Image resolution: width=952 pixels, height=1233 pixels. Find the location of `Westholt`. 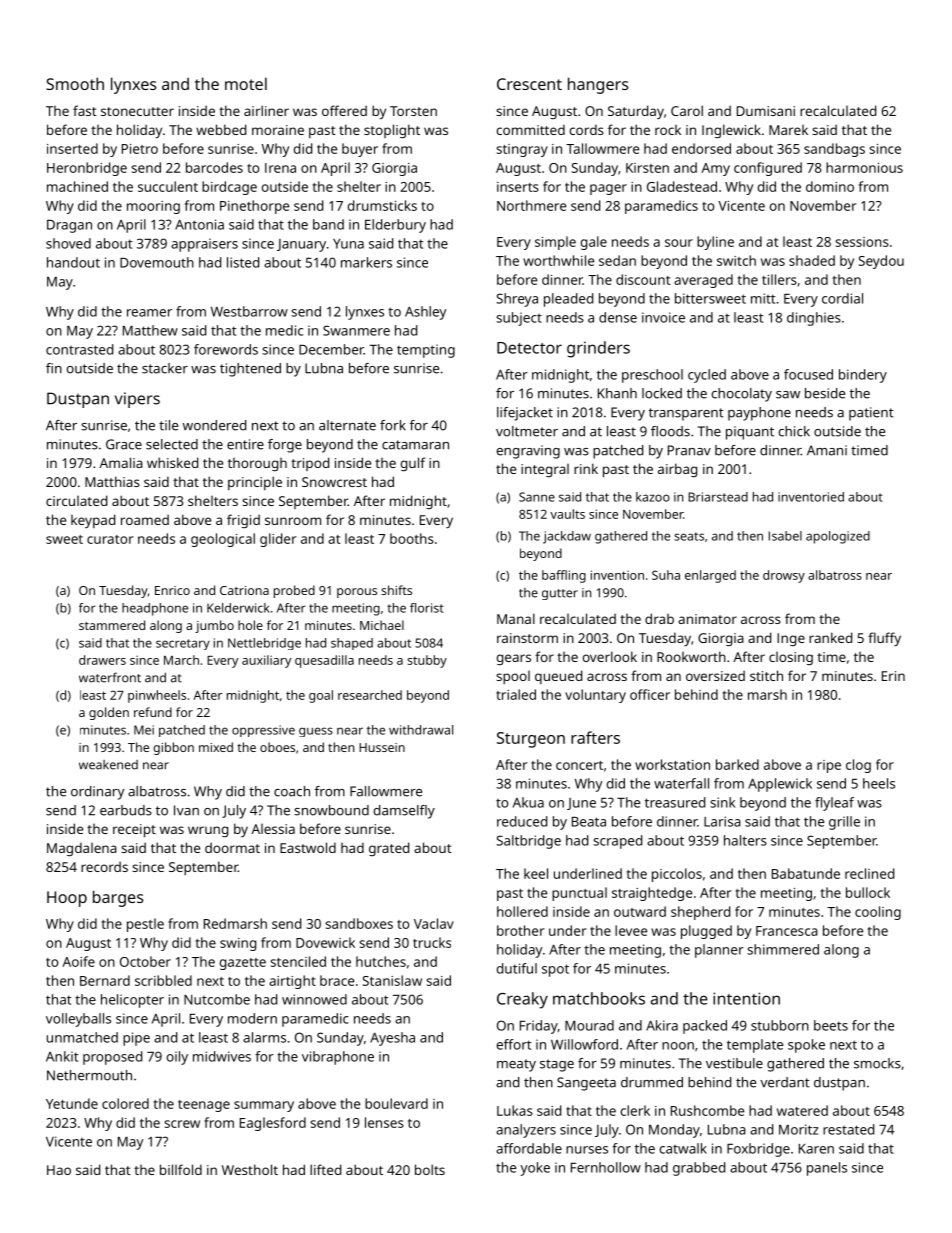

Westholt is located at coordinates (250, 1169).
